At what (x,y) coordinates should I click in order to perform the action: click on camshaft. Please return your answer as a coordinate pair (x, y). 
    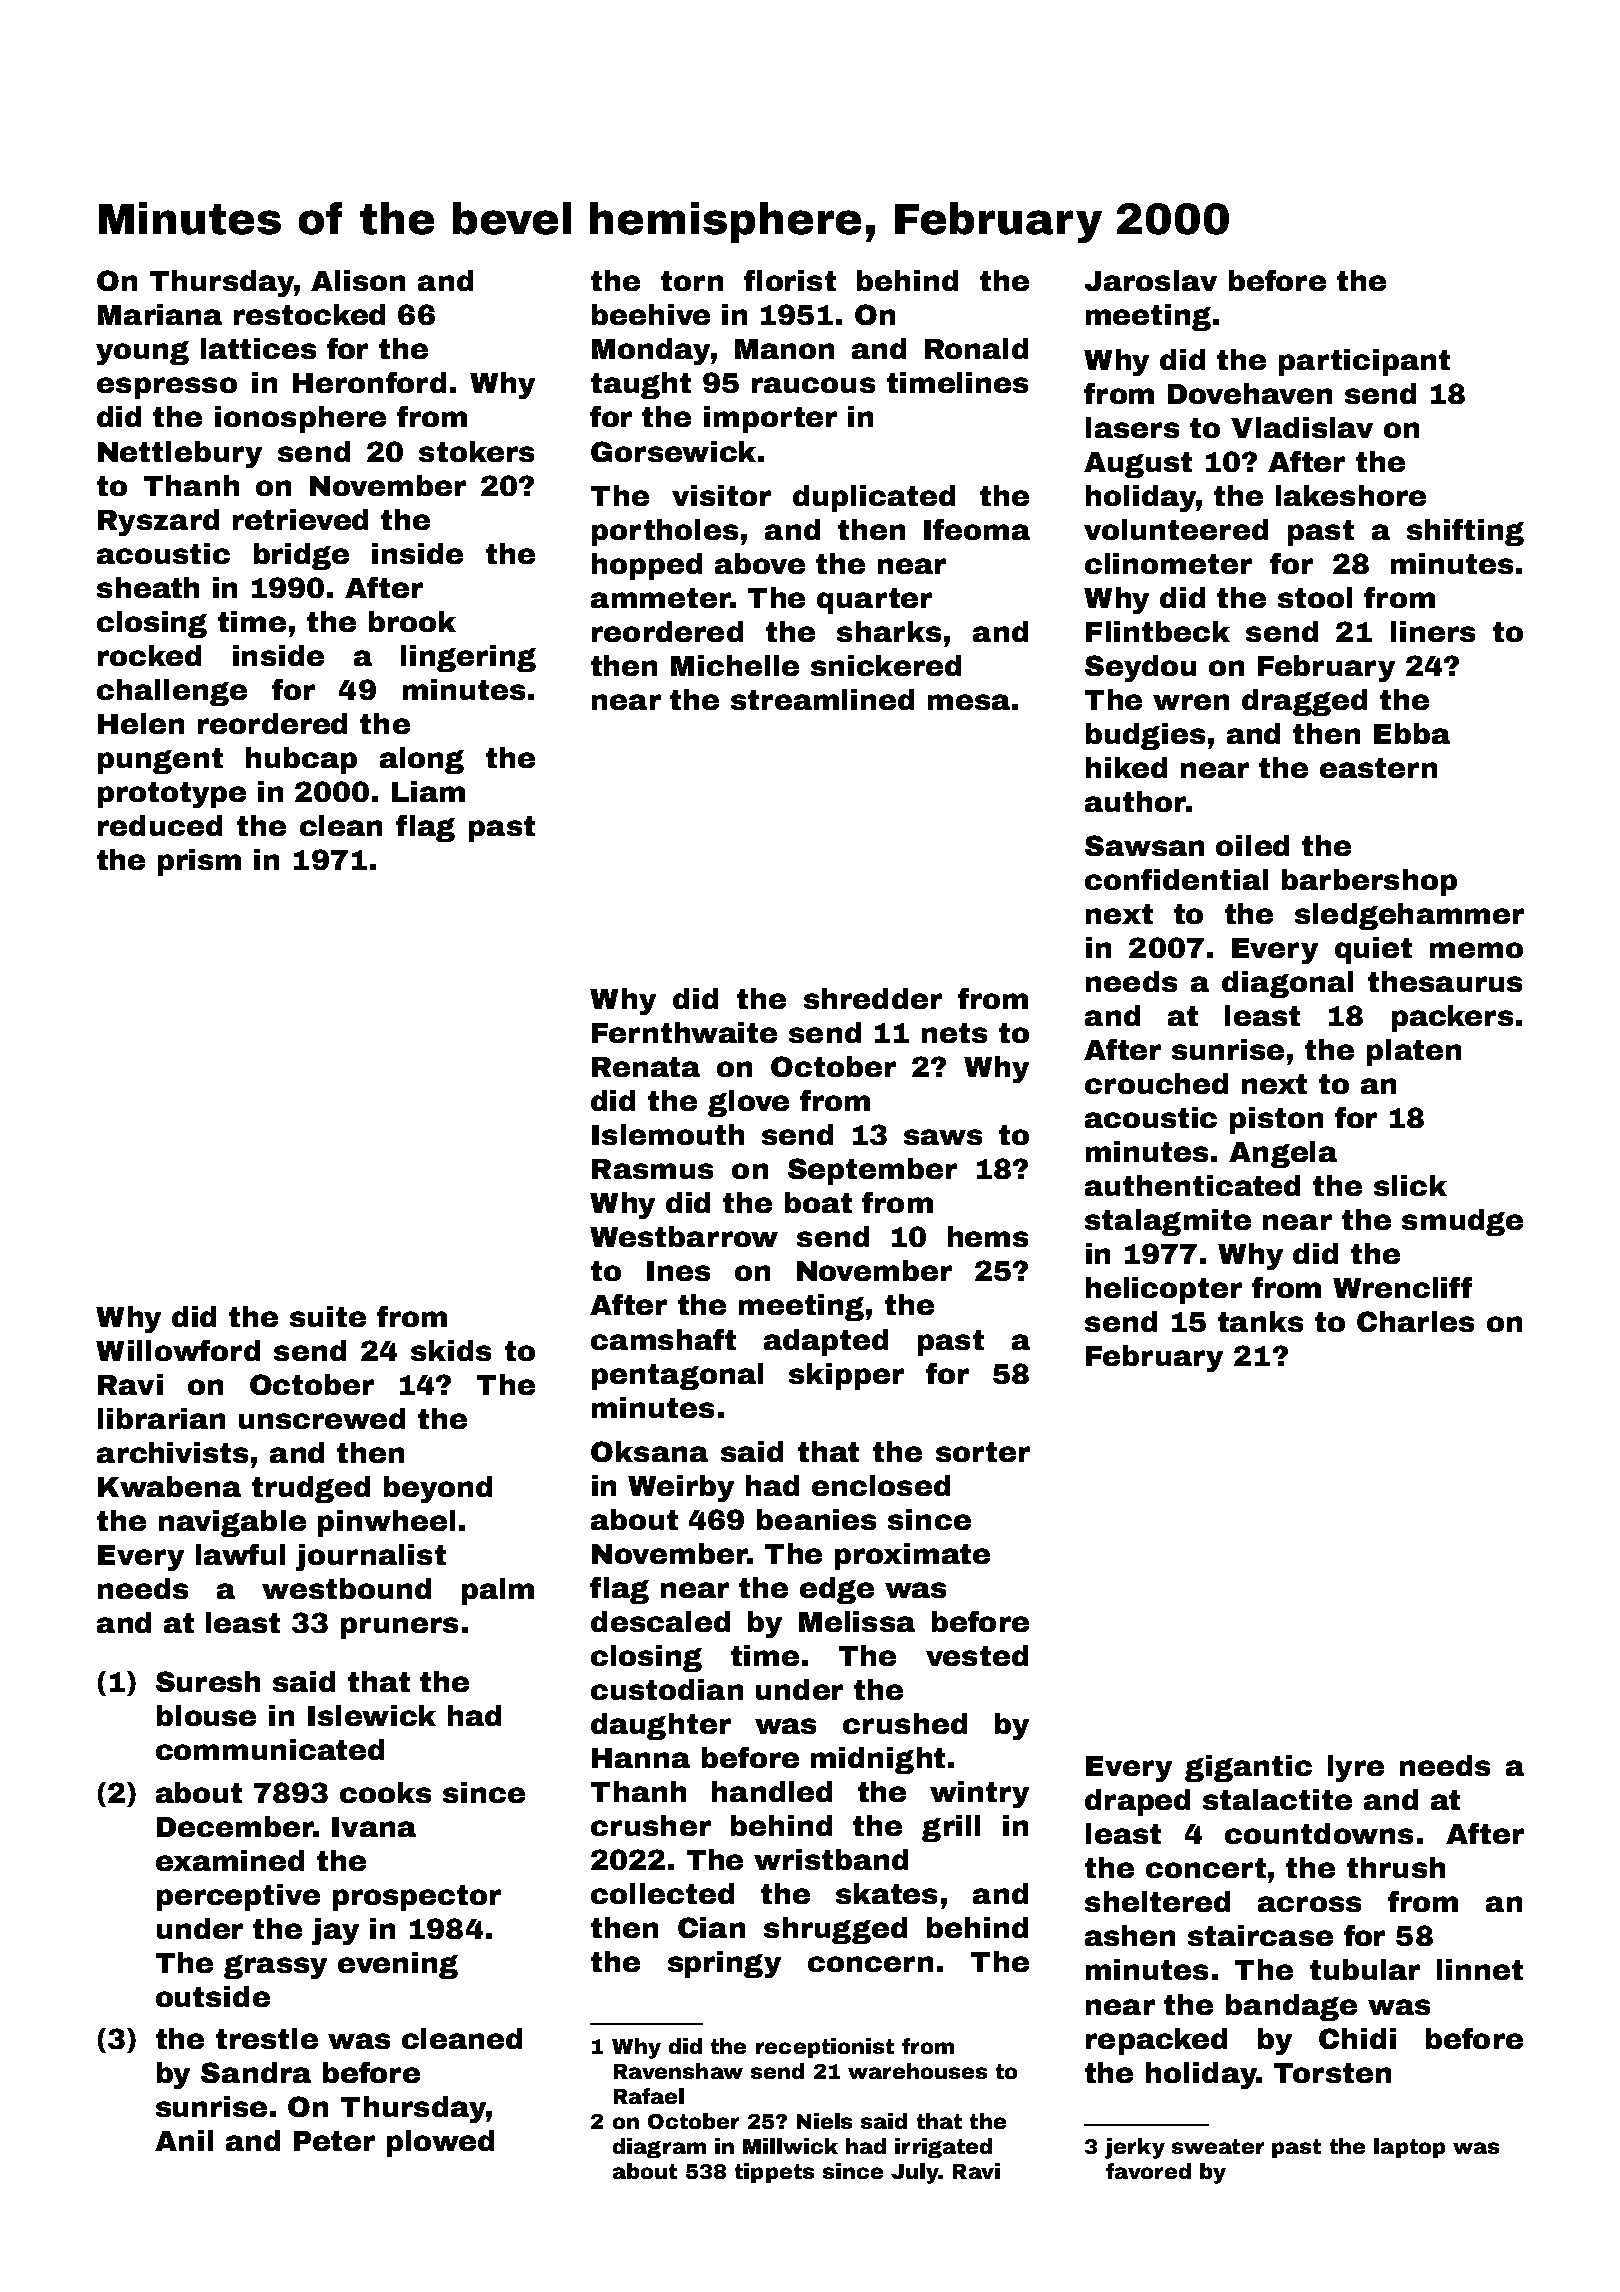
    Looking at the image, I should click on (663, 1339).
